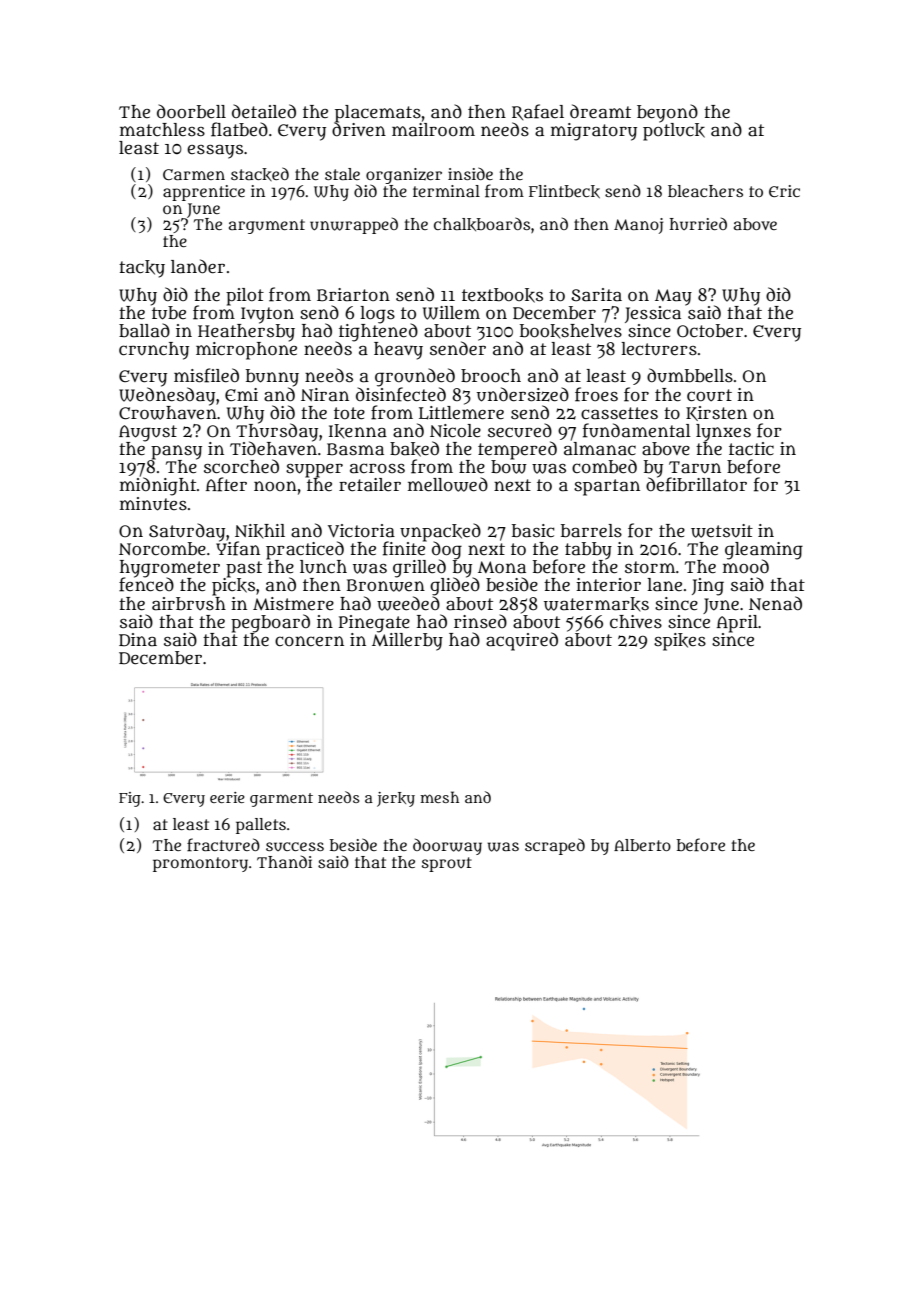 This screenshot has width=924, height=1308. Describe the element at coordinates (264, 111) in the screenshot. I see `detailed` at that location.
